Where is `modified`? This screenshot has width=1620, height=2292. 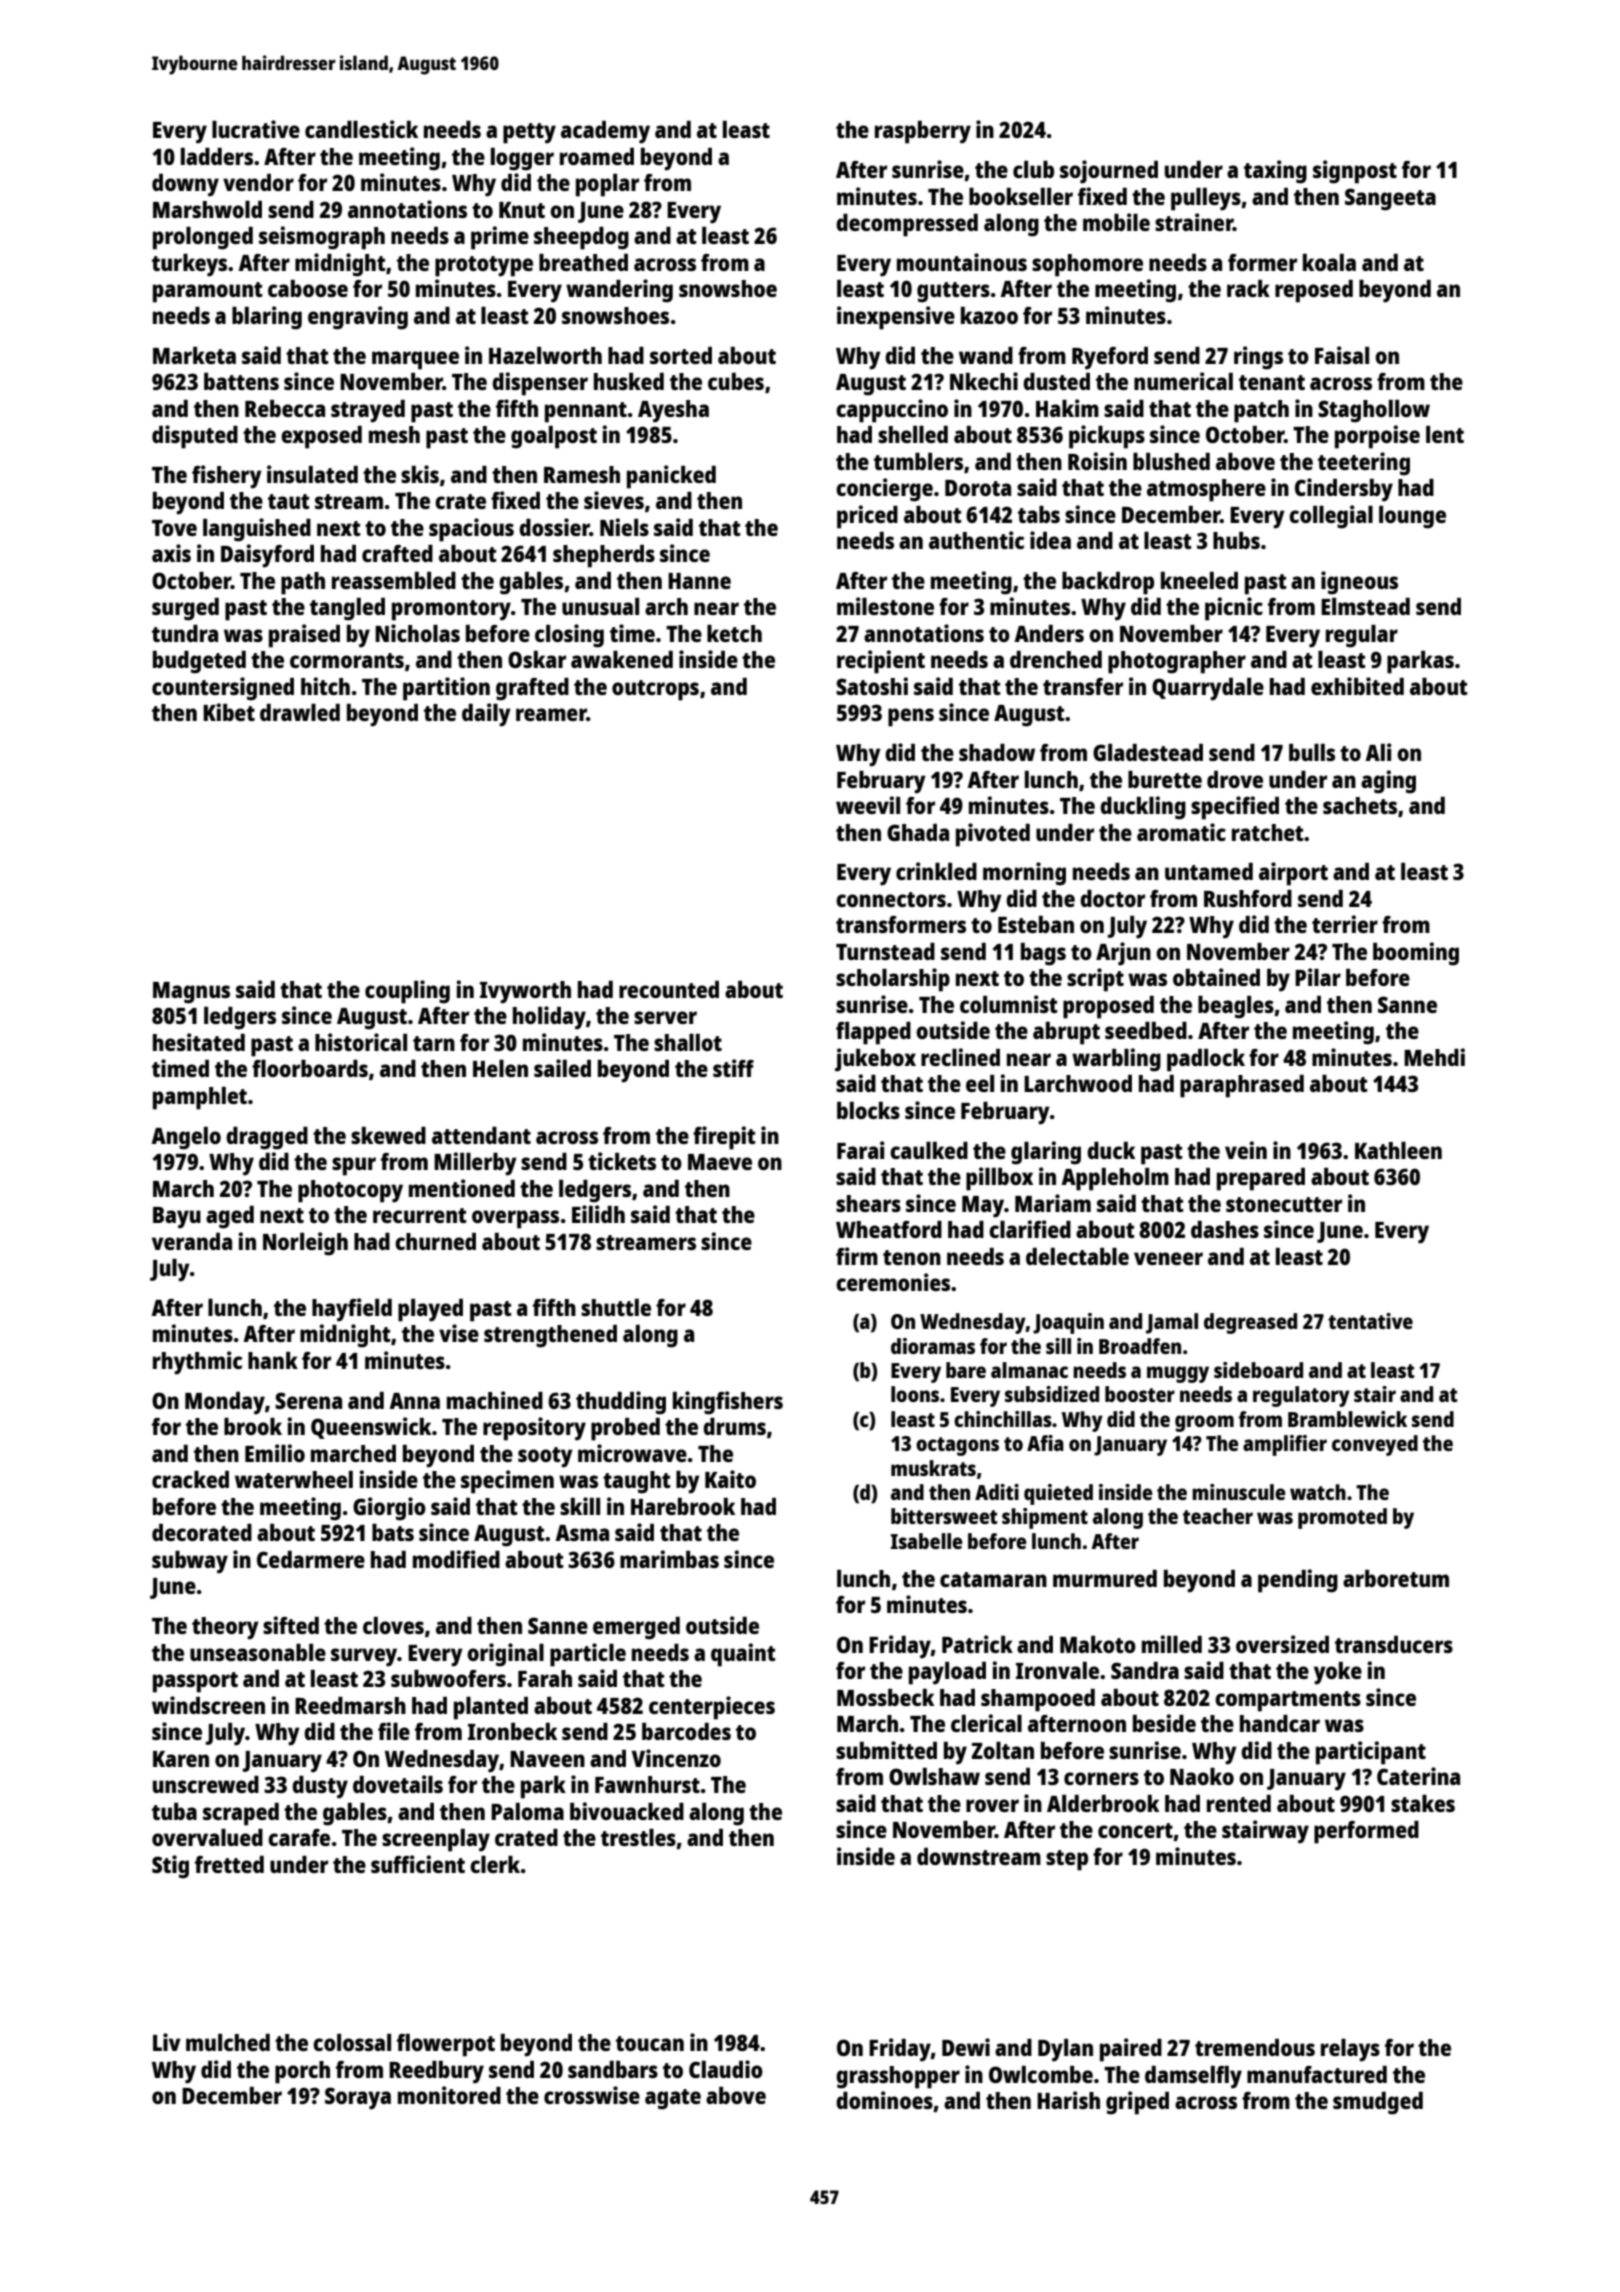 modified is located at coordinates (456, 1559).
